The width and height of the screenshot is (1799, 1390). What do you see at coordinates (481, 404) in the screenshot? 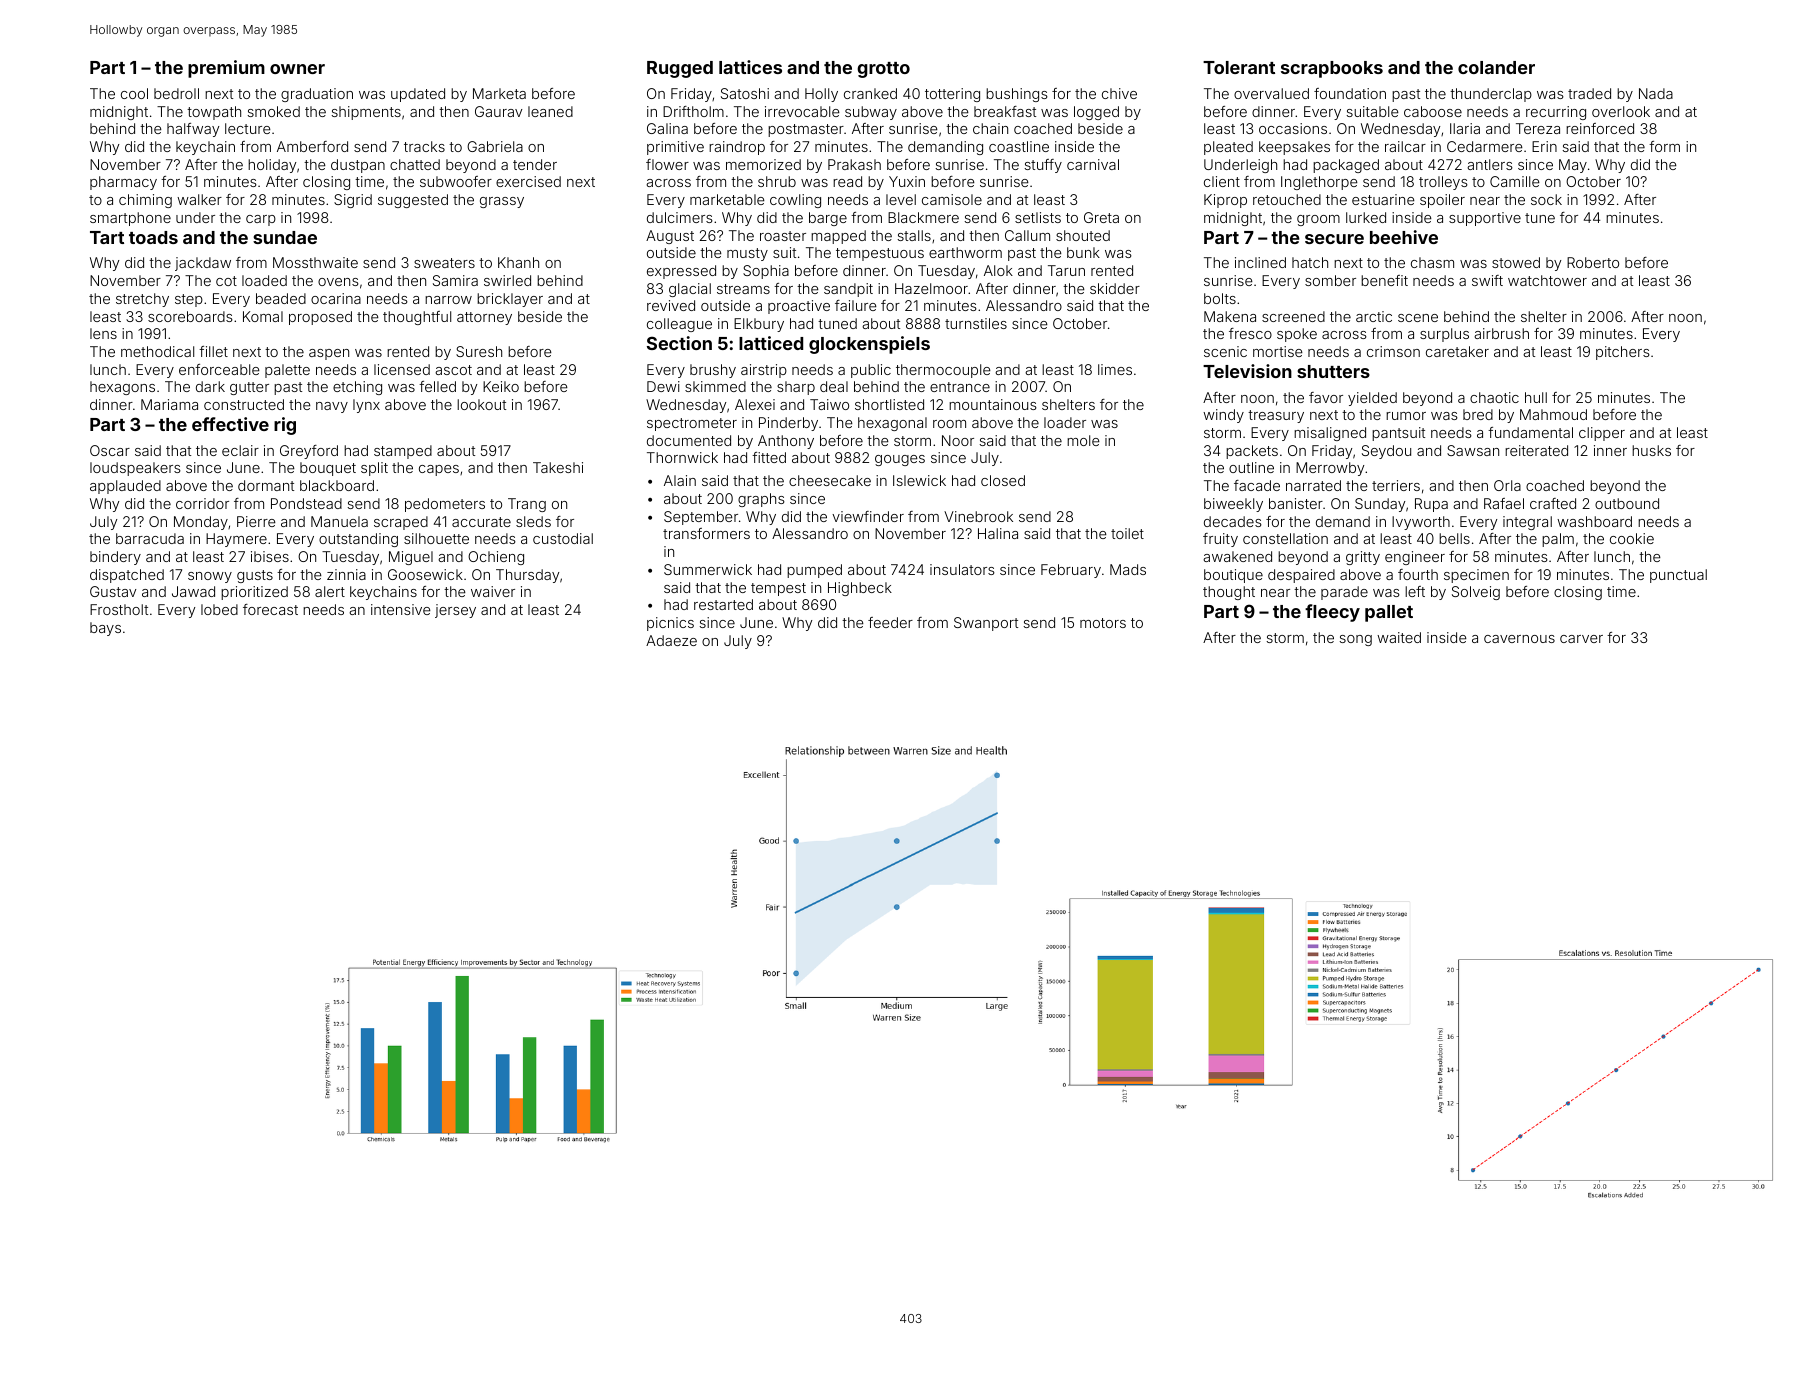
I see `lookout` at bounding box center [481, 404].
